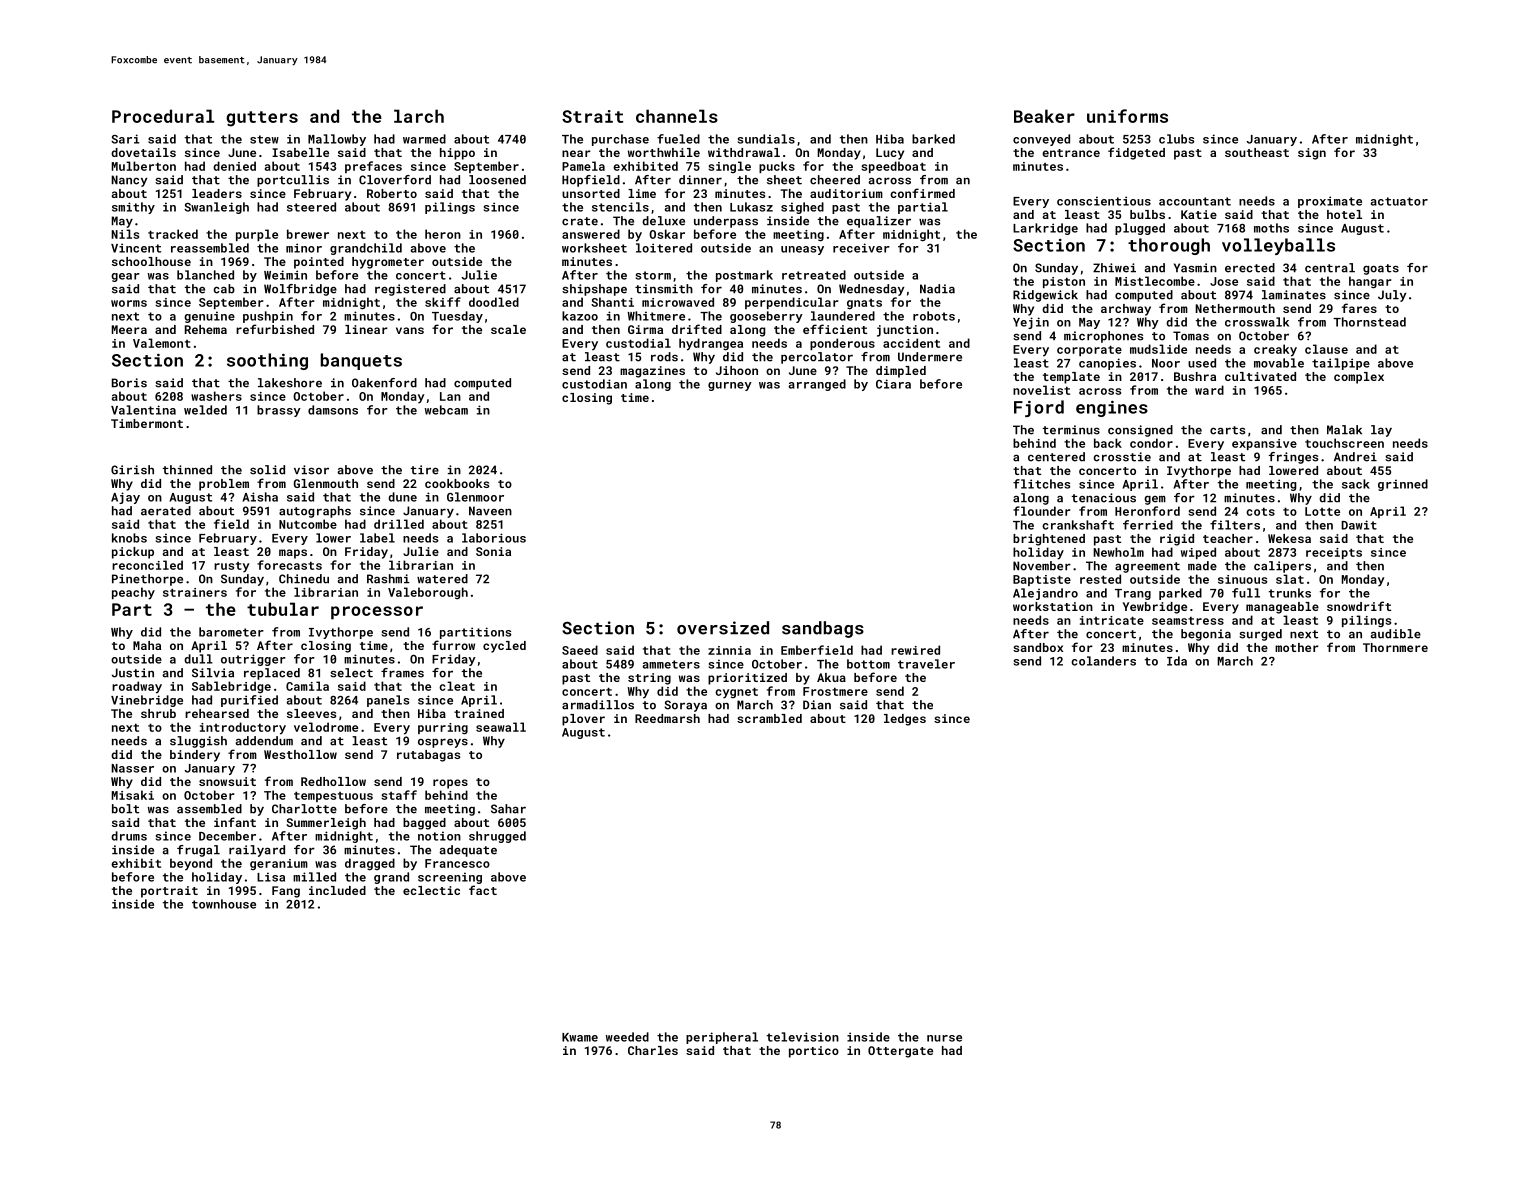 The width and height of the page is (1540, 1190). I want to click on Bushra, so click(1195, 376).
